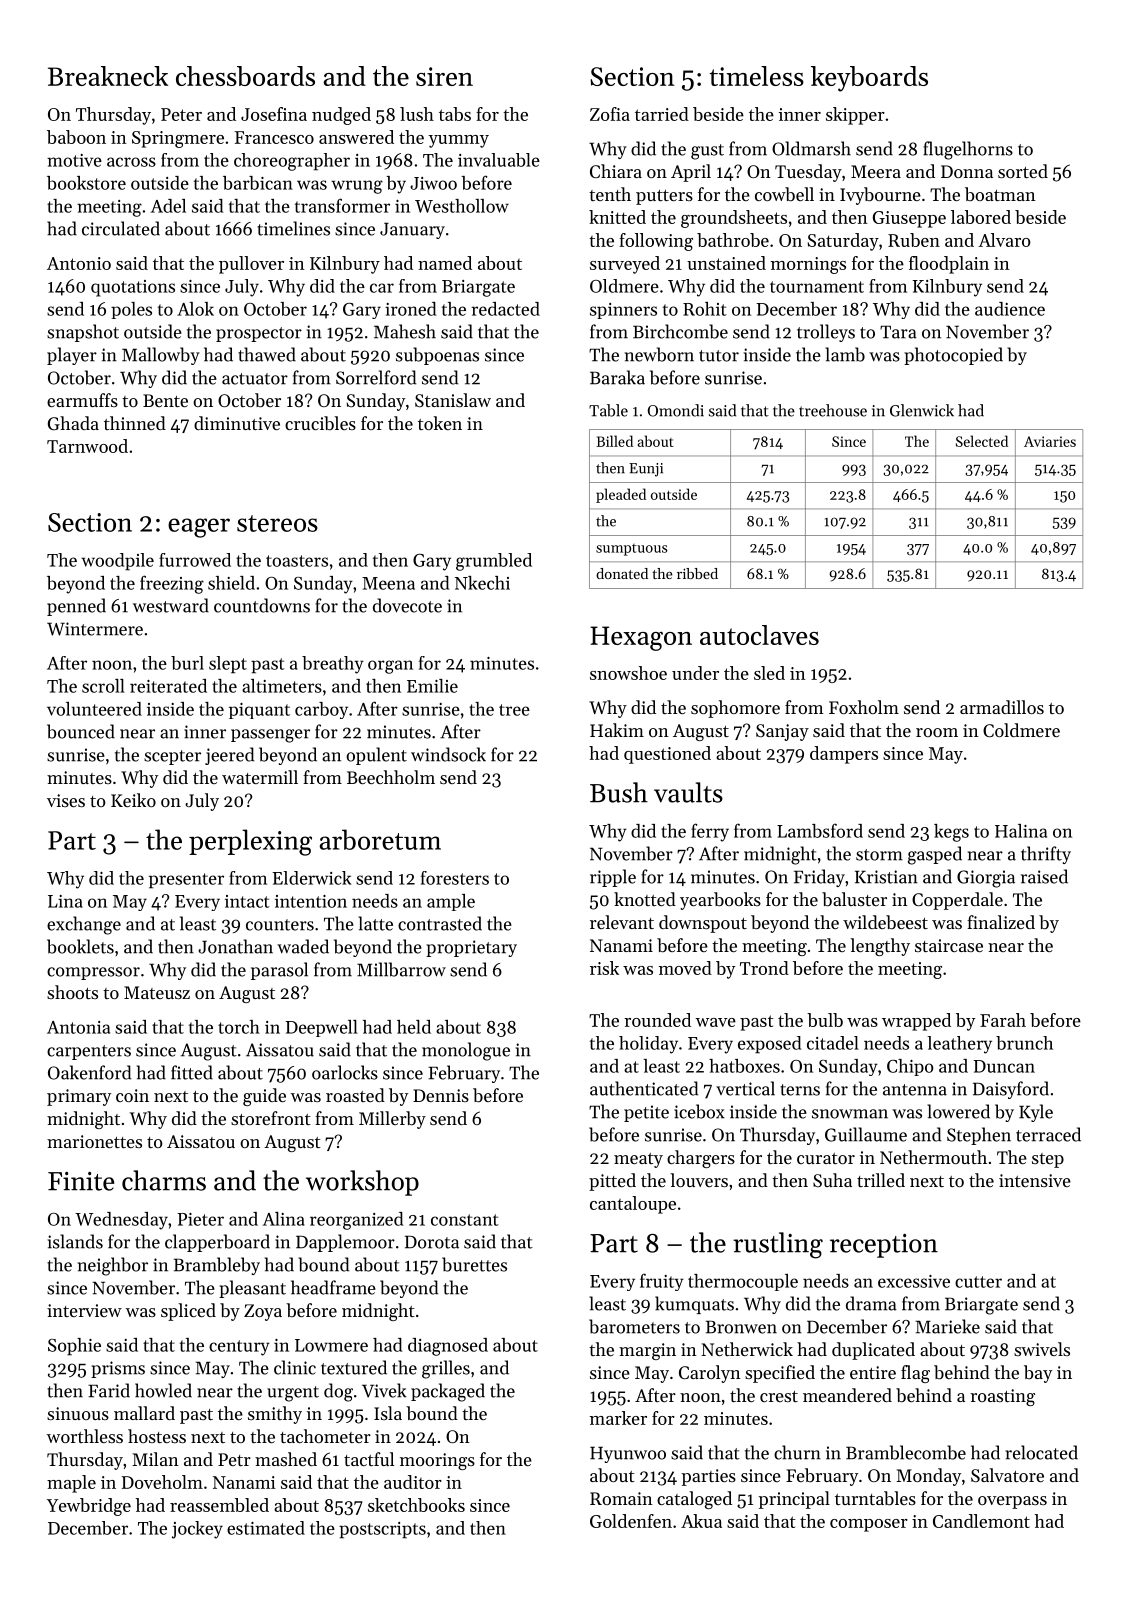 The width and height of the screenshot is (1130, 1598). I want to click on tutor, so click(719, 356).
